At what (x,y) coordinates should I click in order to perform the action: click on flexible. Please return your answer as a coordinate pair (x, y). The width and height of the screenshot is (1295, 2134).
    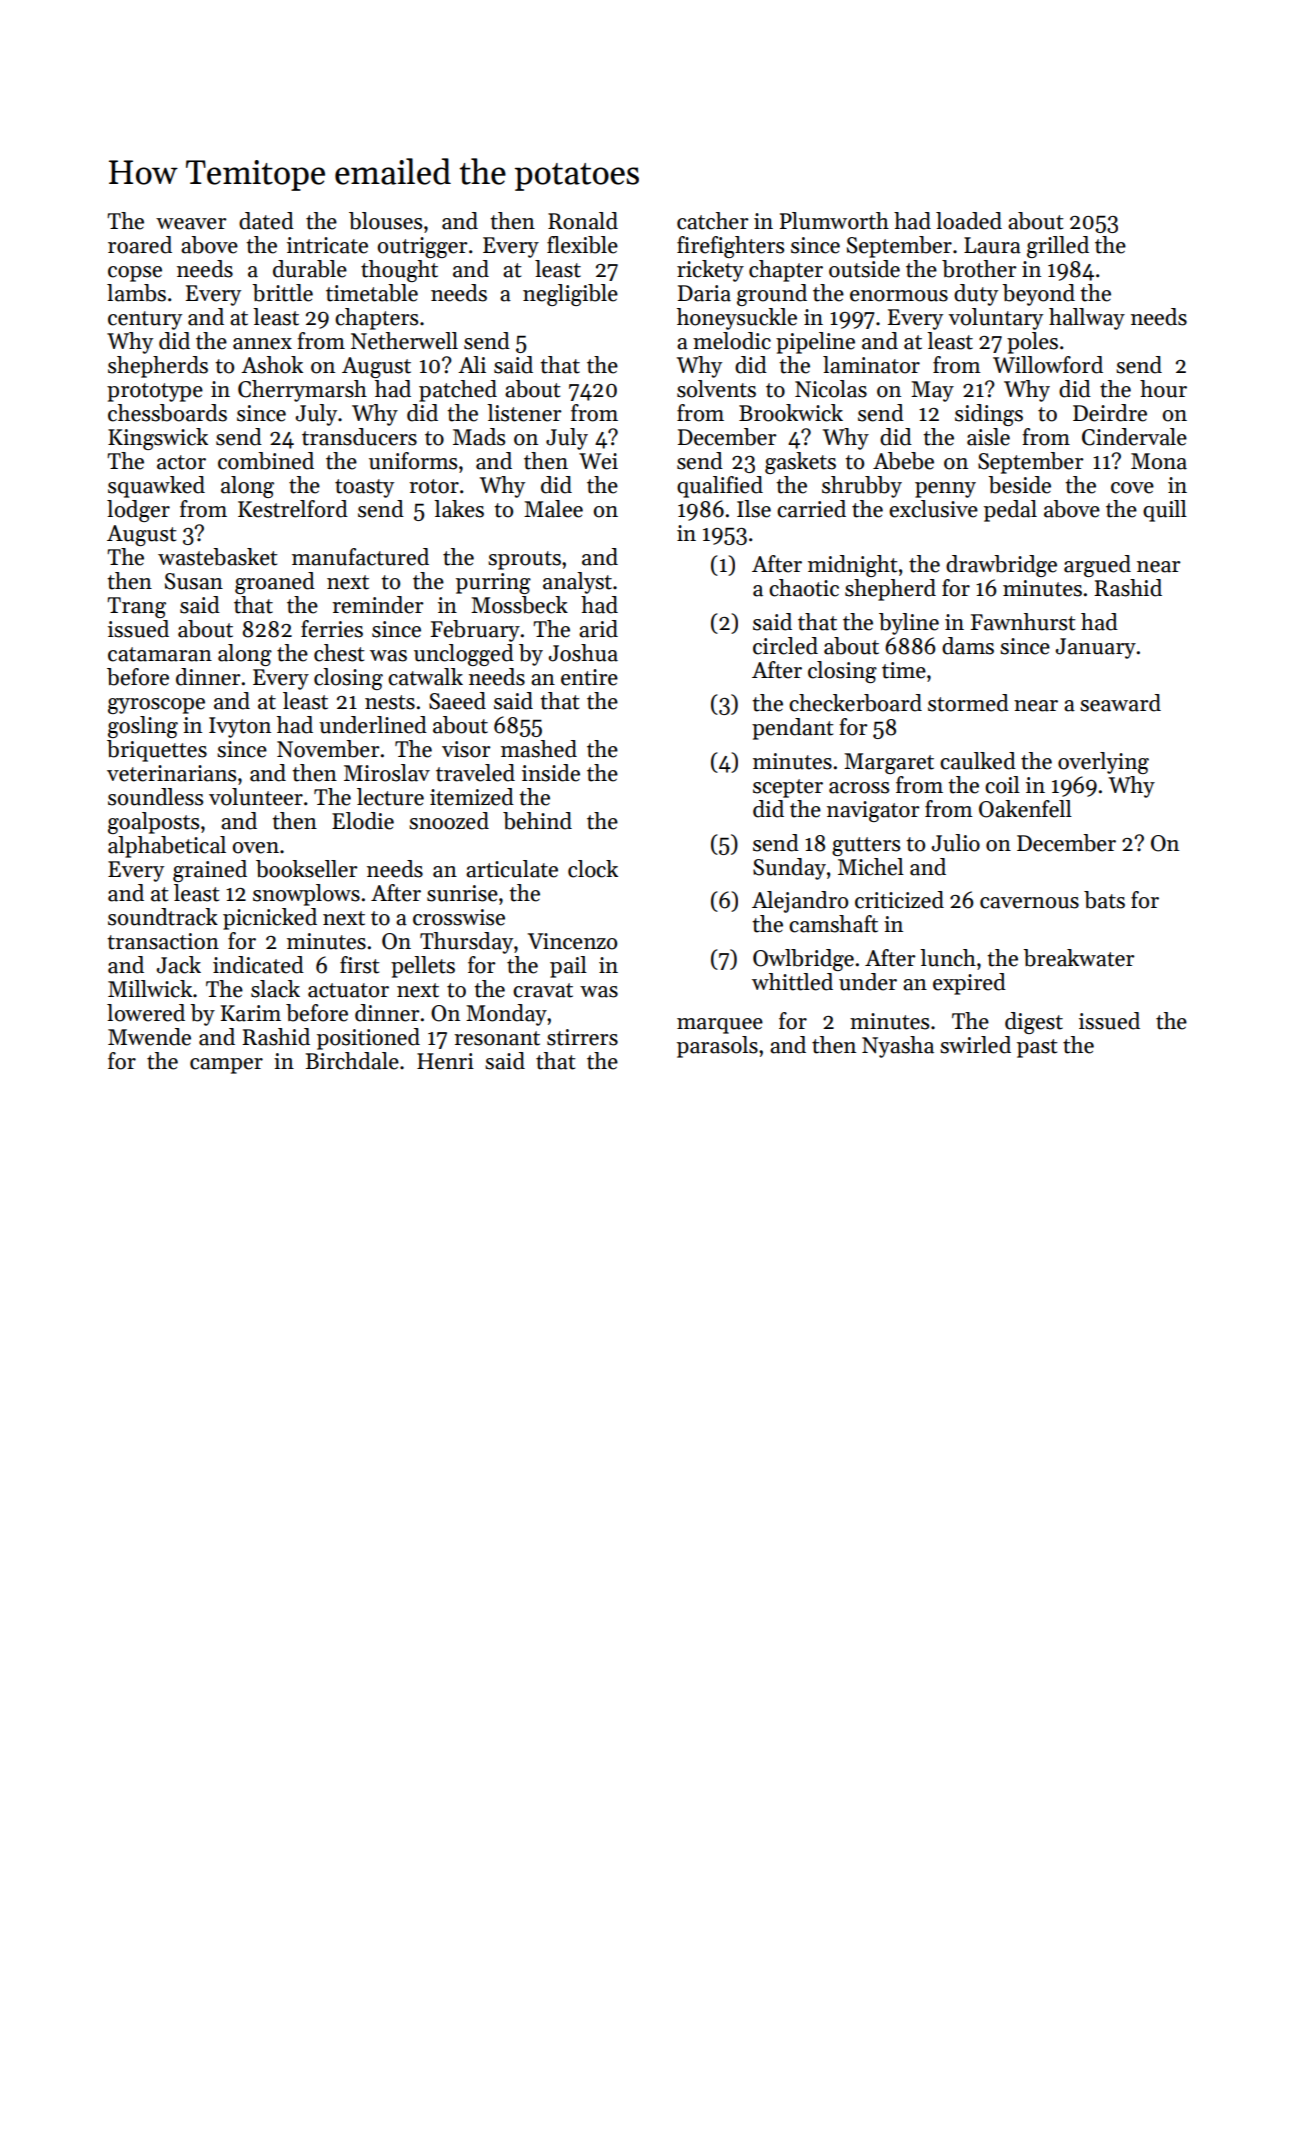
    Looking at the image, I should click on (582, 245).
